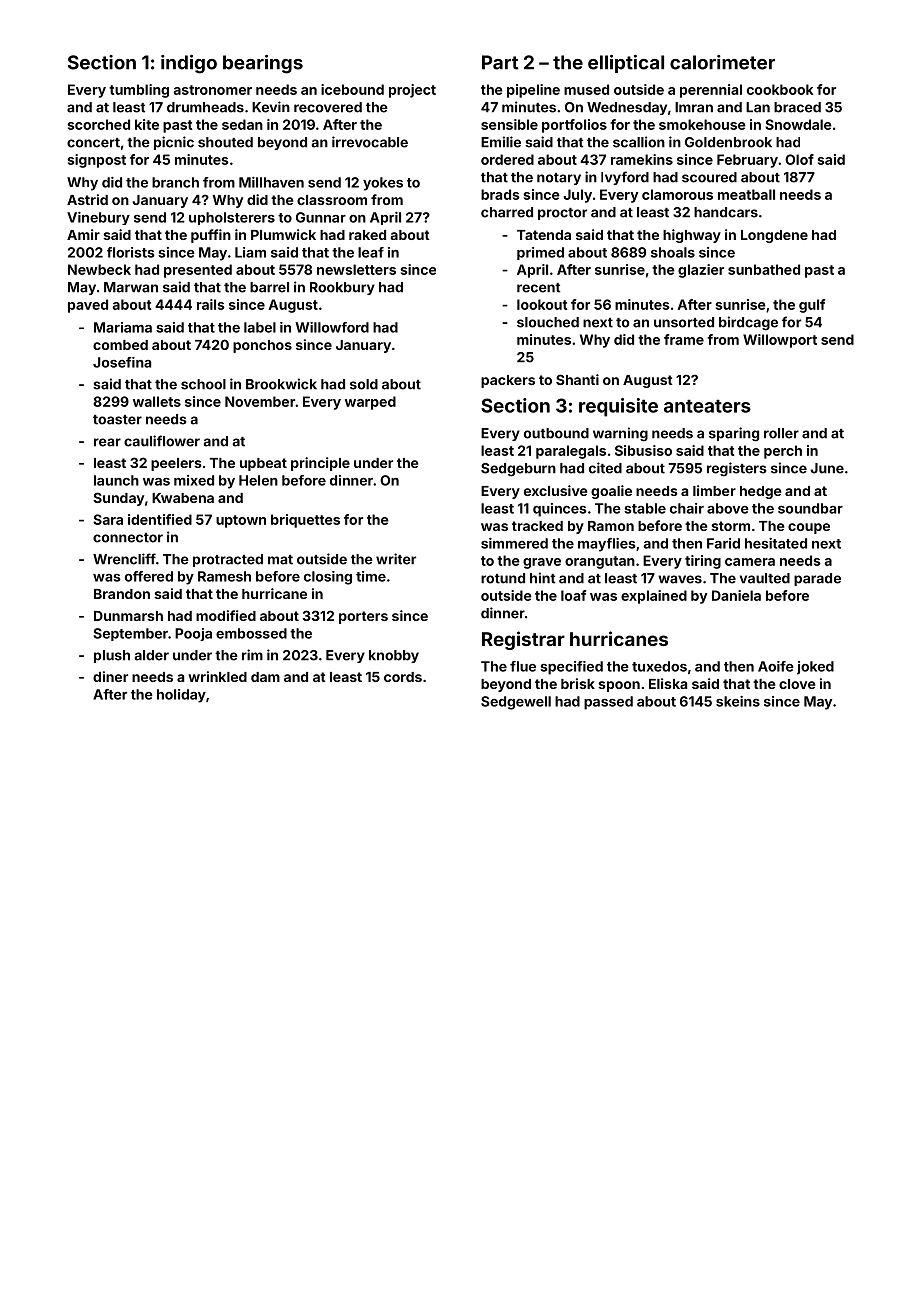  I want to click on modified, so click(226, 615).
